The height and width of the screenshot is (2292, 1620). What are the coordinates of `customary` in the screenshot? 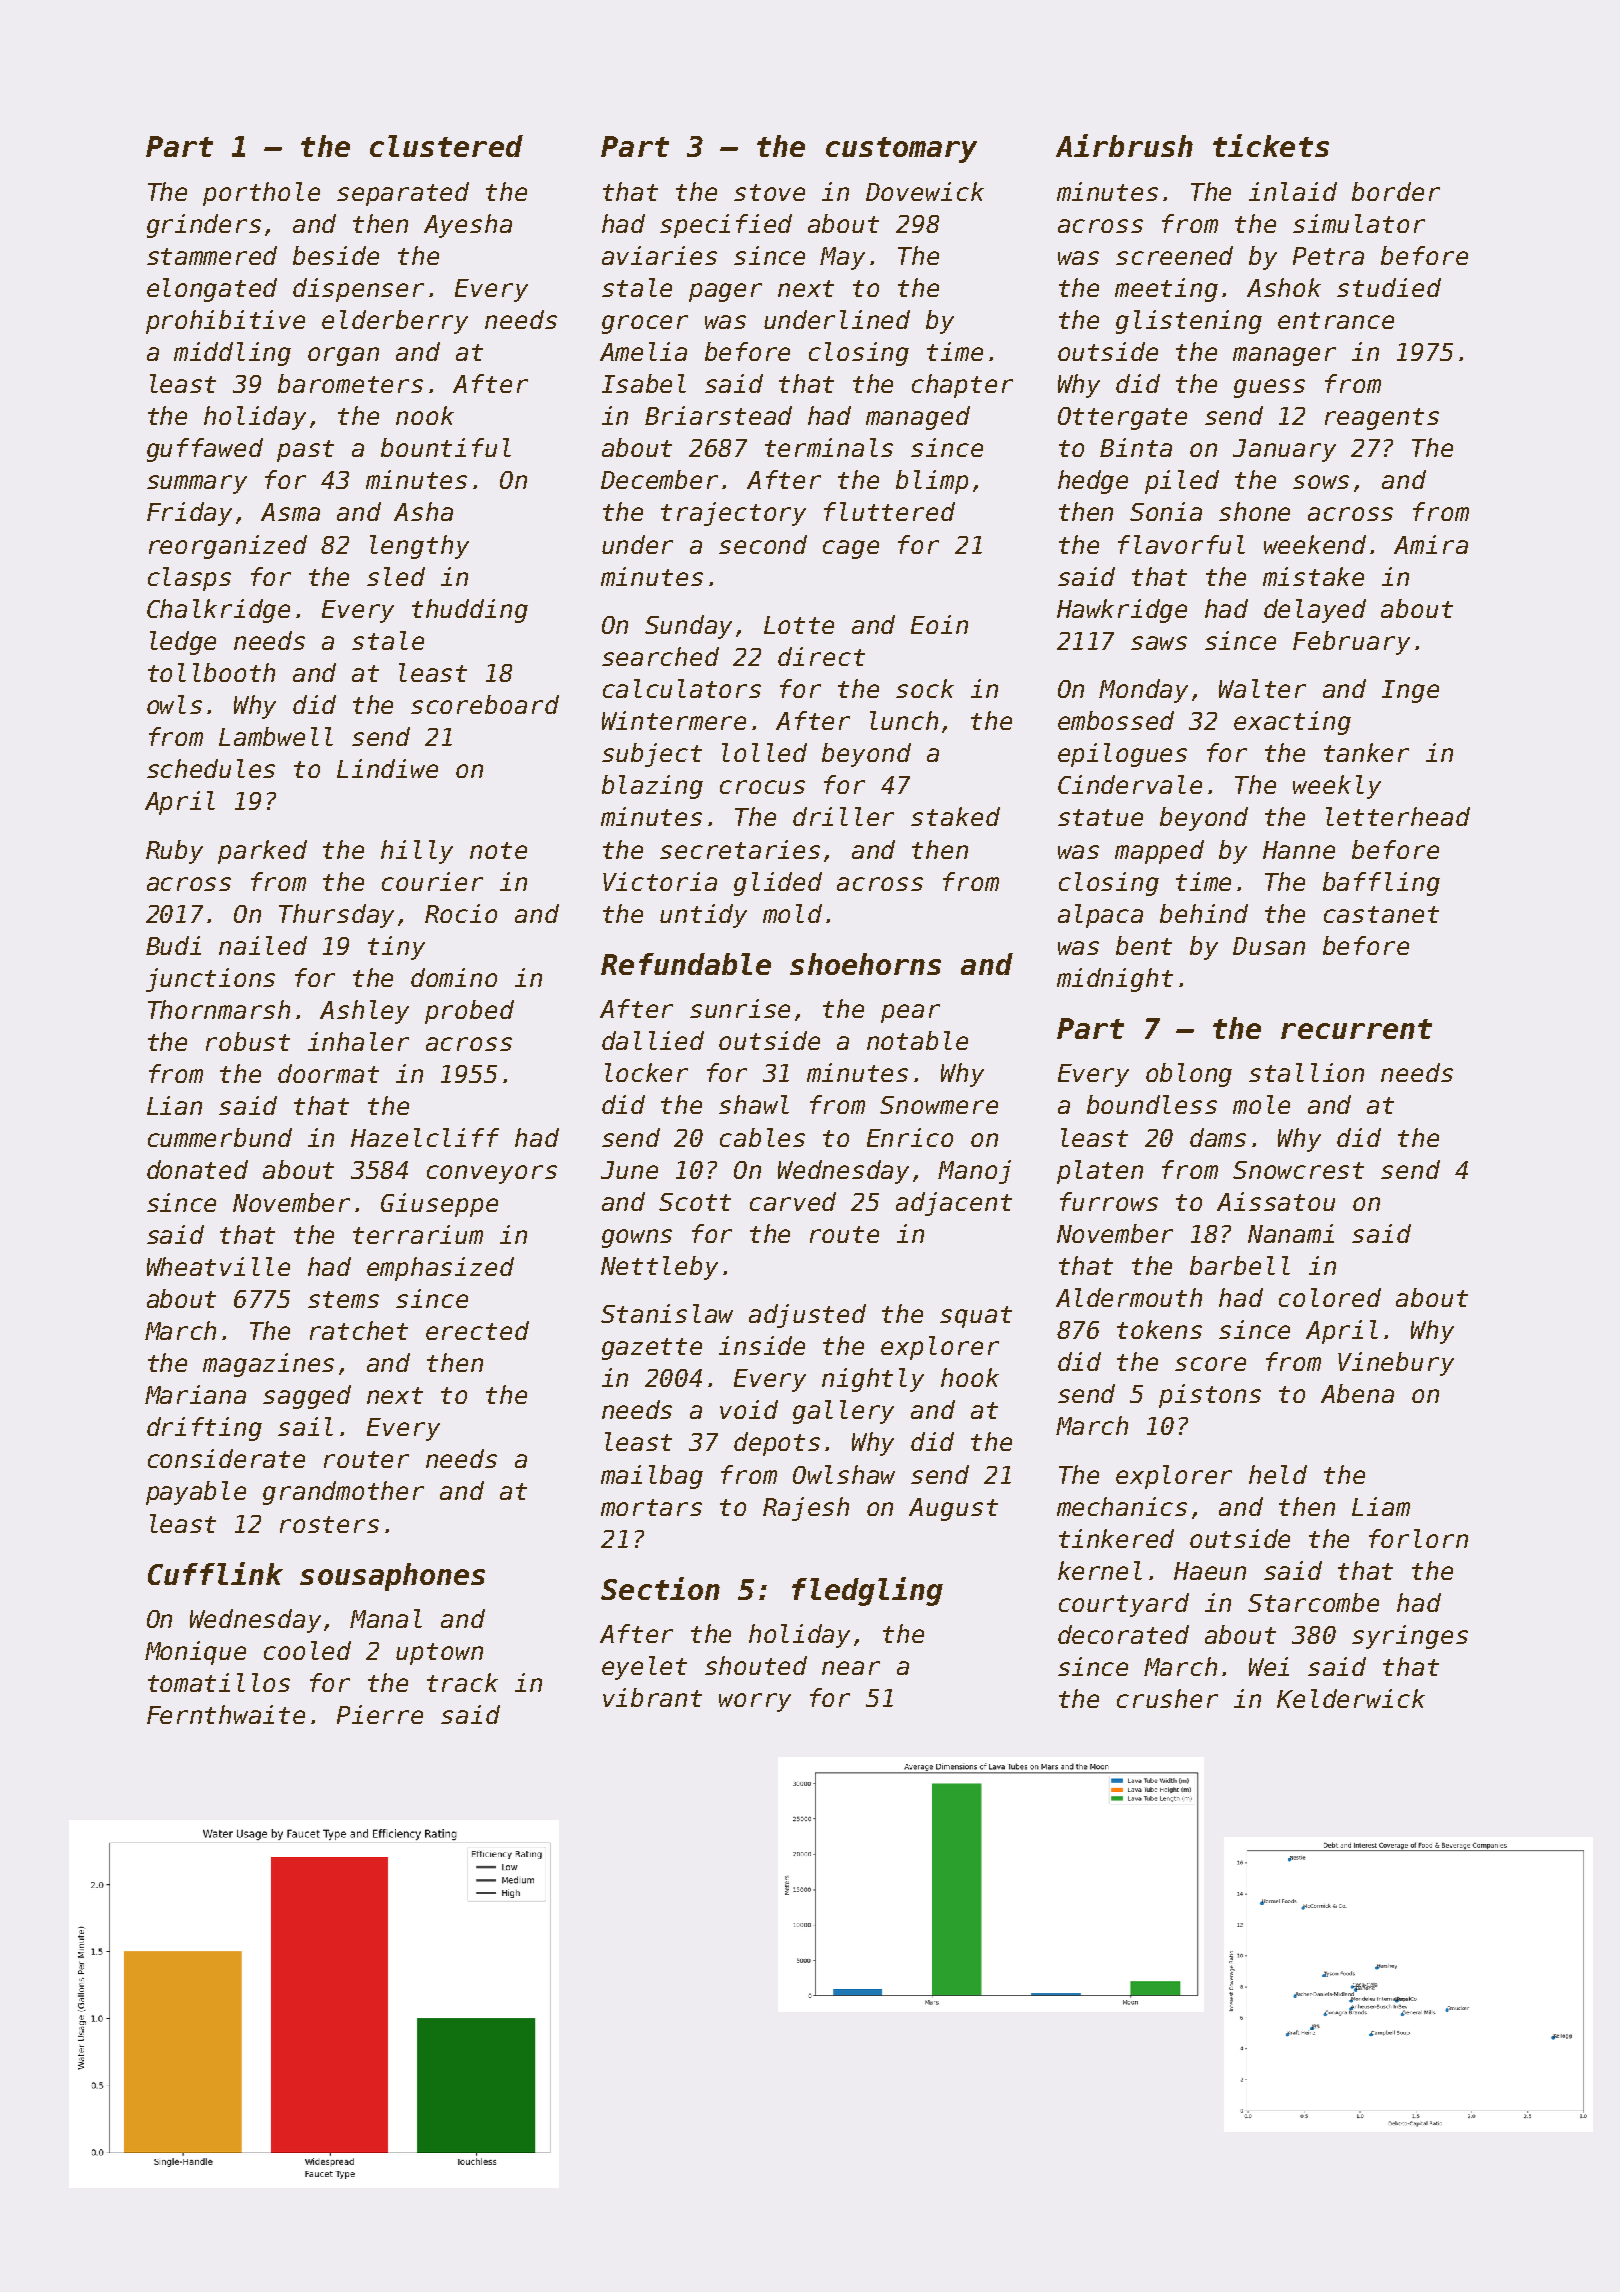 It's located at (901, 150).
